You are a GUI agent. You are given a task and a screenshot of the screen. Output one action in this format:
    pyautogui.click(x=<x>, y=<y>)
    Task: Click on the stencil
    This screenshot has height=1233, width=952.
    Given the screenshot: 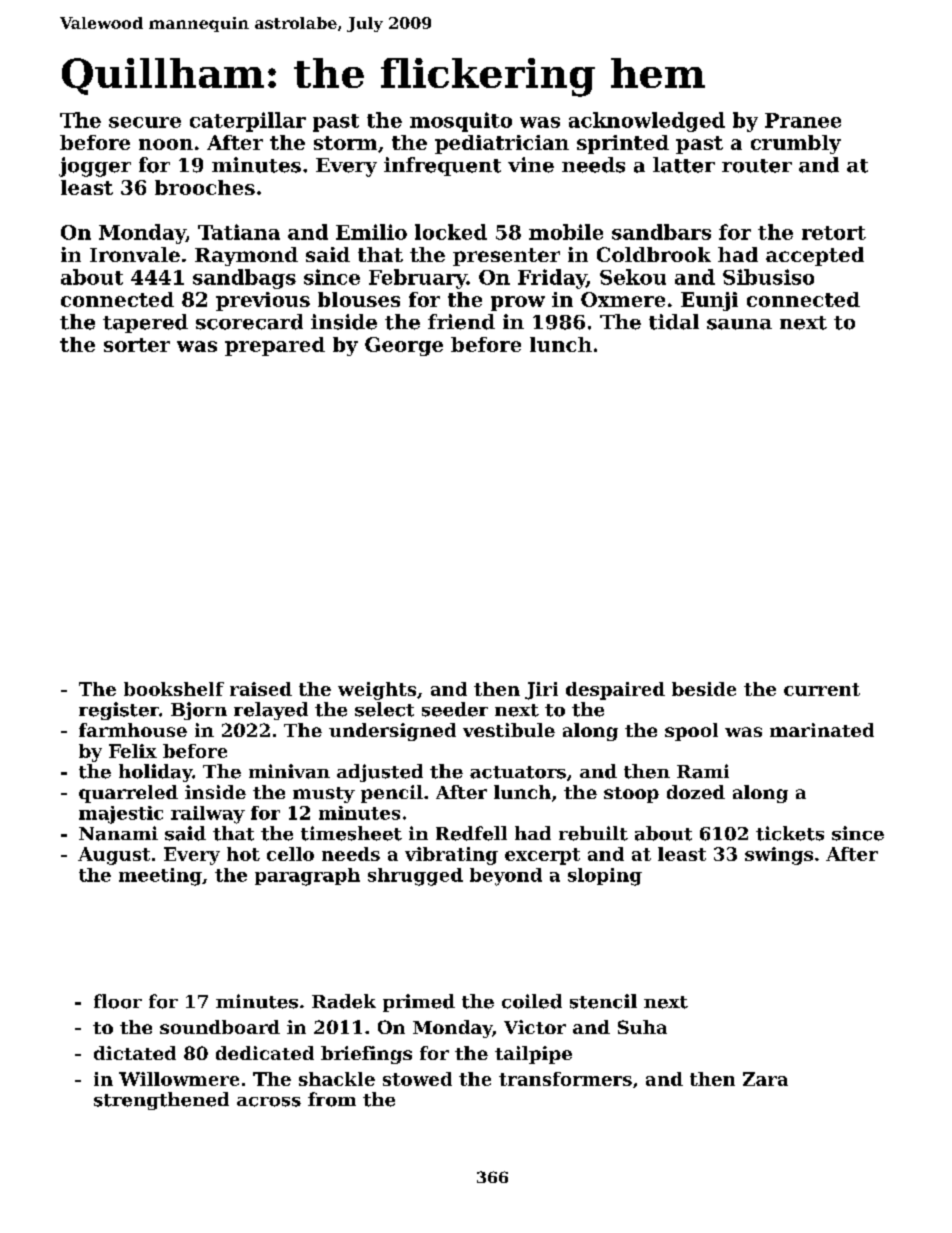 What is the action you would take?
    pyautogui.click(x=603, y=1001)
